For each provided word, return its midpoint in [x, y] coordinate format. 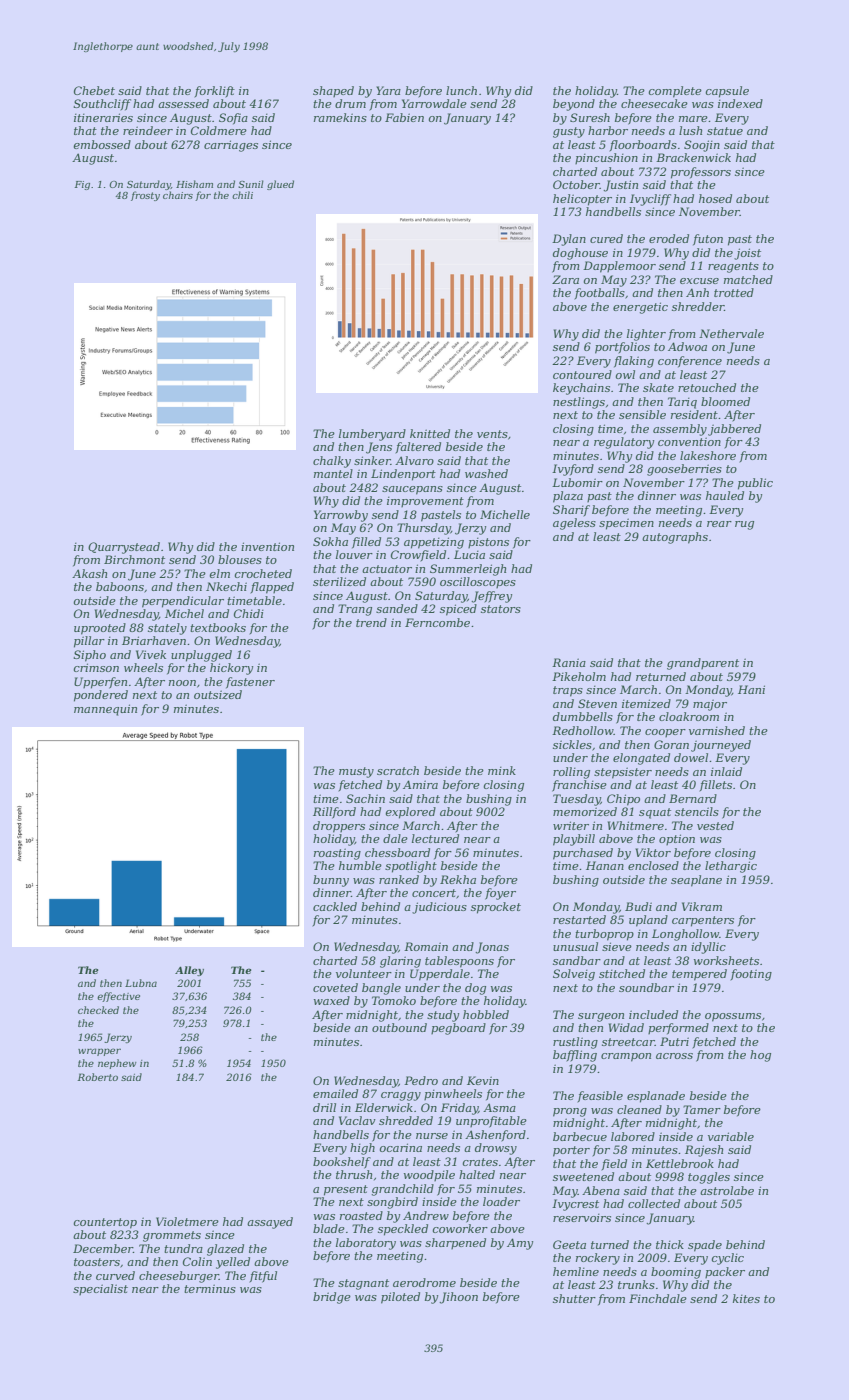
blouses [240, 559]
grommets [172, 1236]
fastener [250, 683]
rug [744, 525]
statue [725, 131]
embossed [102, 144]
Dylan [569, 240]
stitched [622, 973]
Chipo [623, 800]
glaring [400, 962]
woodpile [429, 1175]
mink [502, 770]
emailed [335, 1093]
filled [366, 543]
